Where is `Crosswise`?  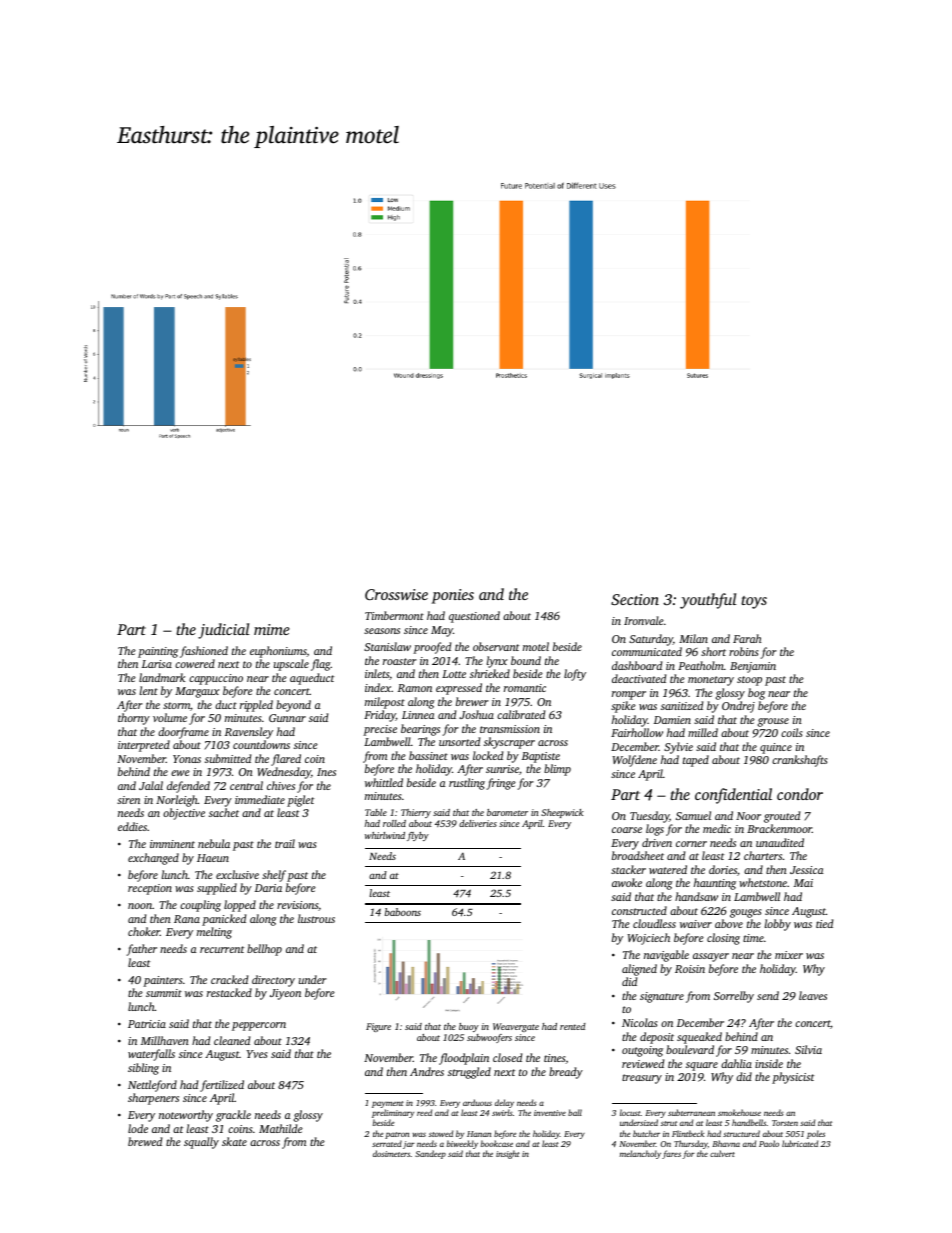 Crosswise is located at coordinates (396, 594).
